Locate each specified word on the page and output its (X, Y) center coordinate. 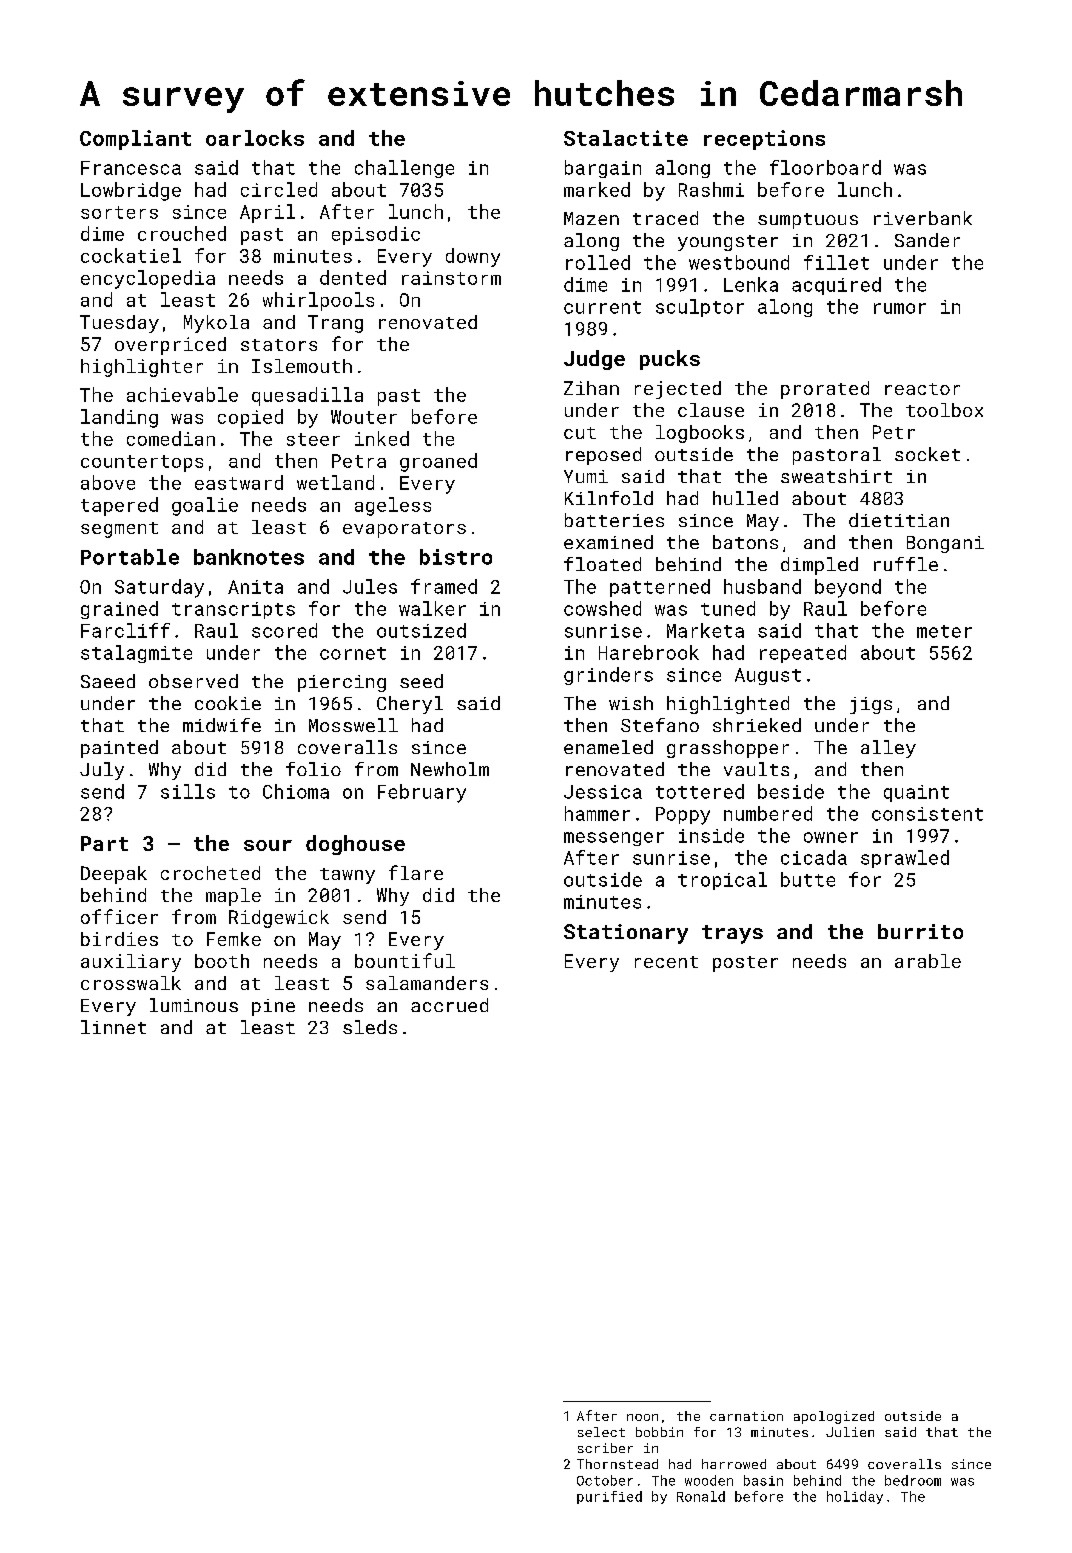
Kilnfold (609, 498)
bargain (603, 169)
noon (642, 1417)
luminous (194, 1005)
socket (927, 454)
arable (928, 961)
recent (666, 962)
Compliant (135, 140)
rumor (900, 308)
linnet (113, 1027)
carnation (746, 1416)
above (108, 482)
